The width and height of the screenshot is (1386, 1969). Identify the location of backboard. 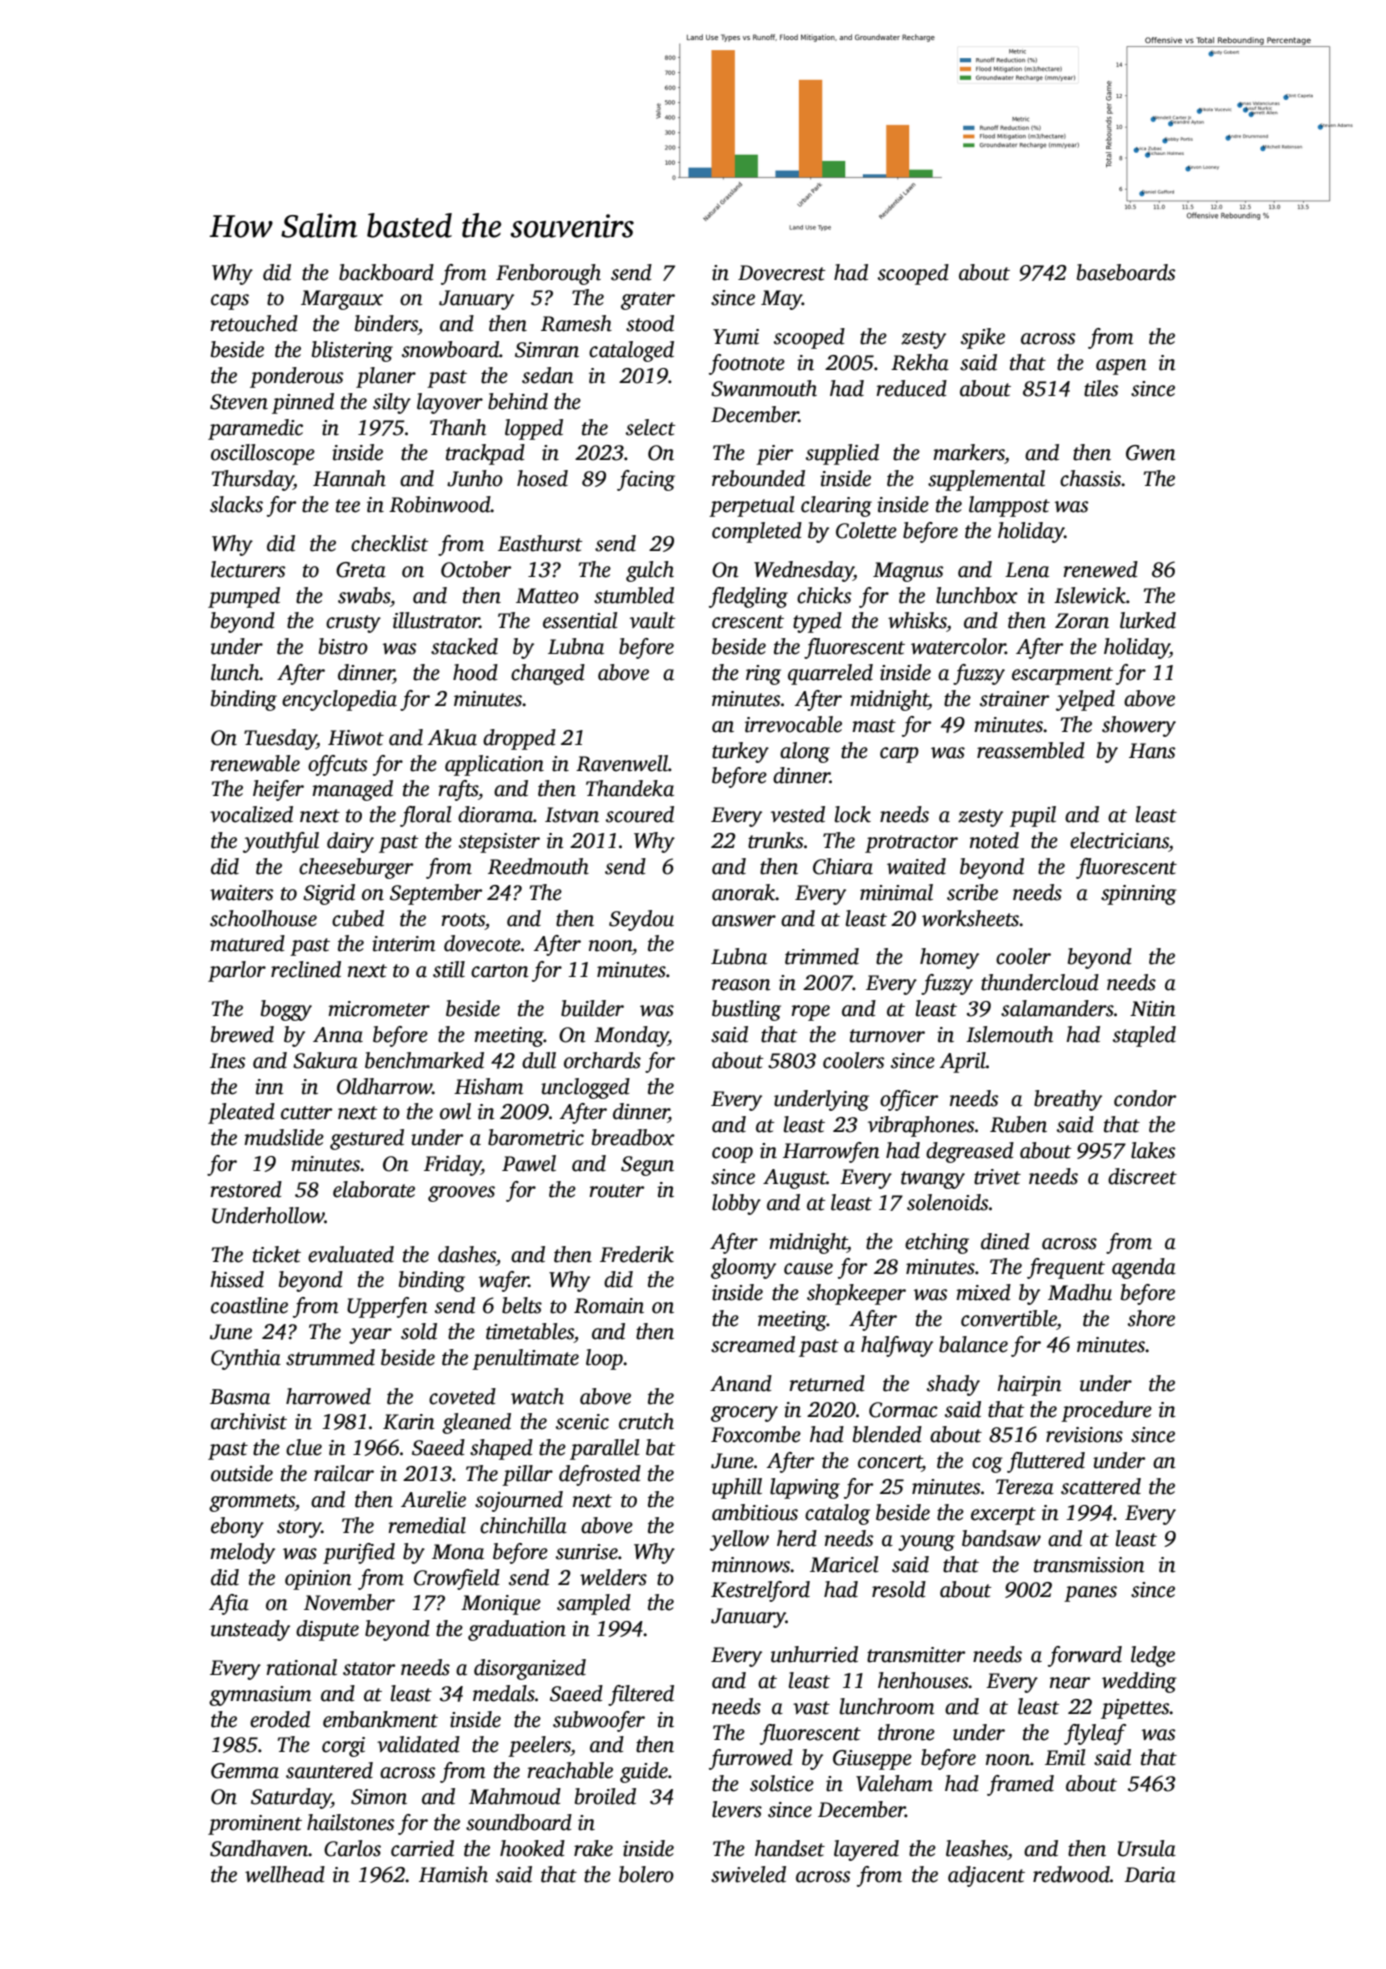
(386, 272).
